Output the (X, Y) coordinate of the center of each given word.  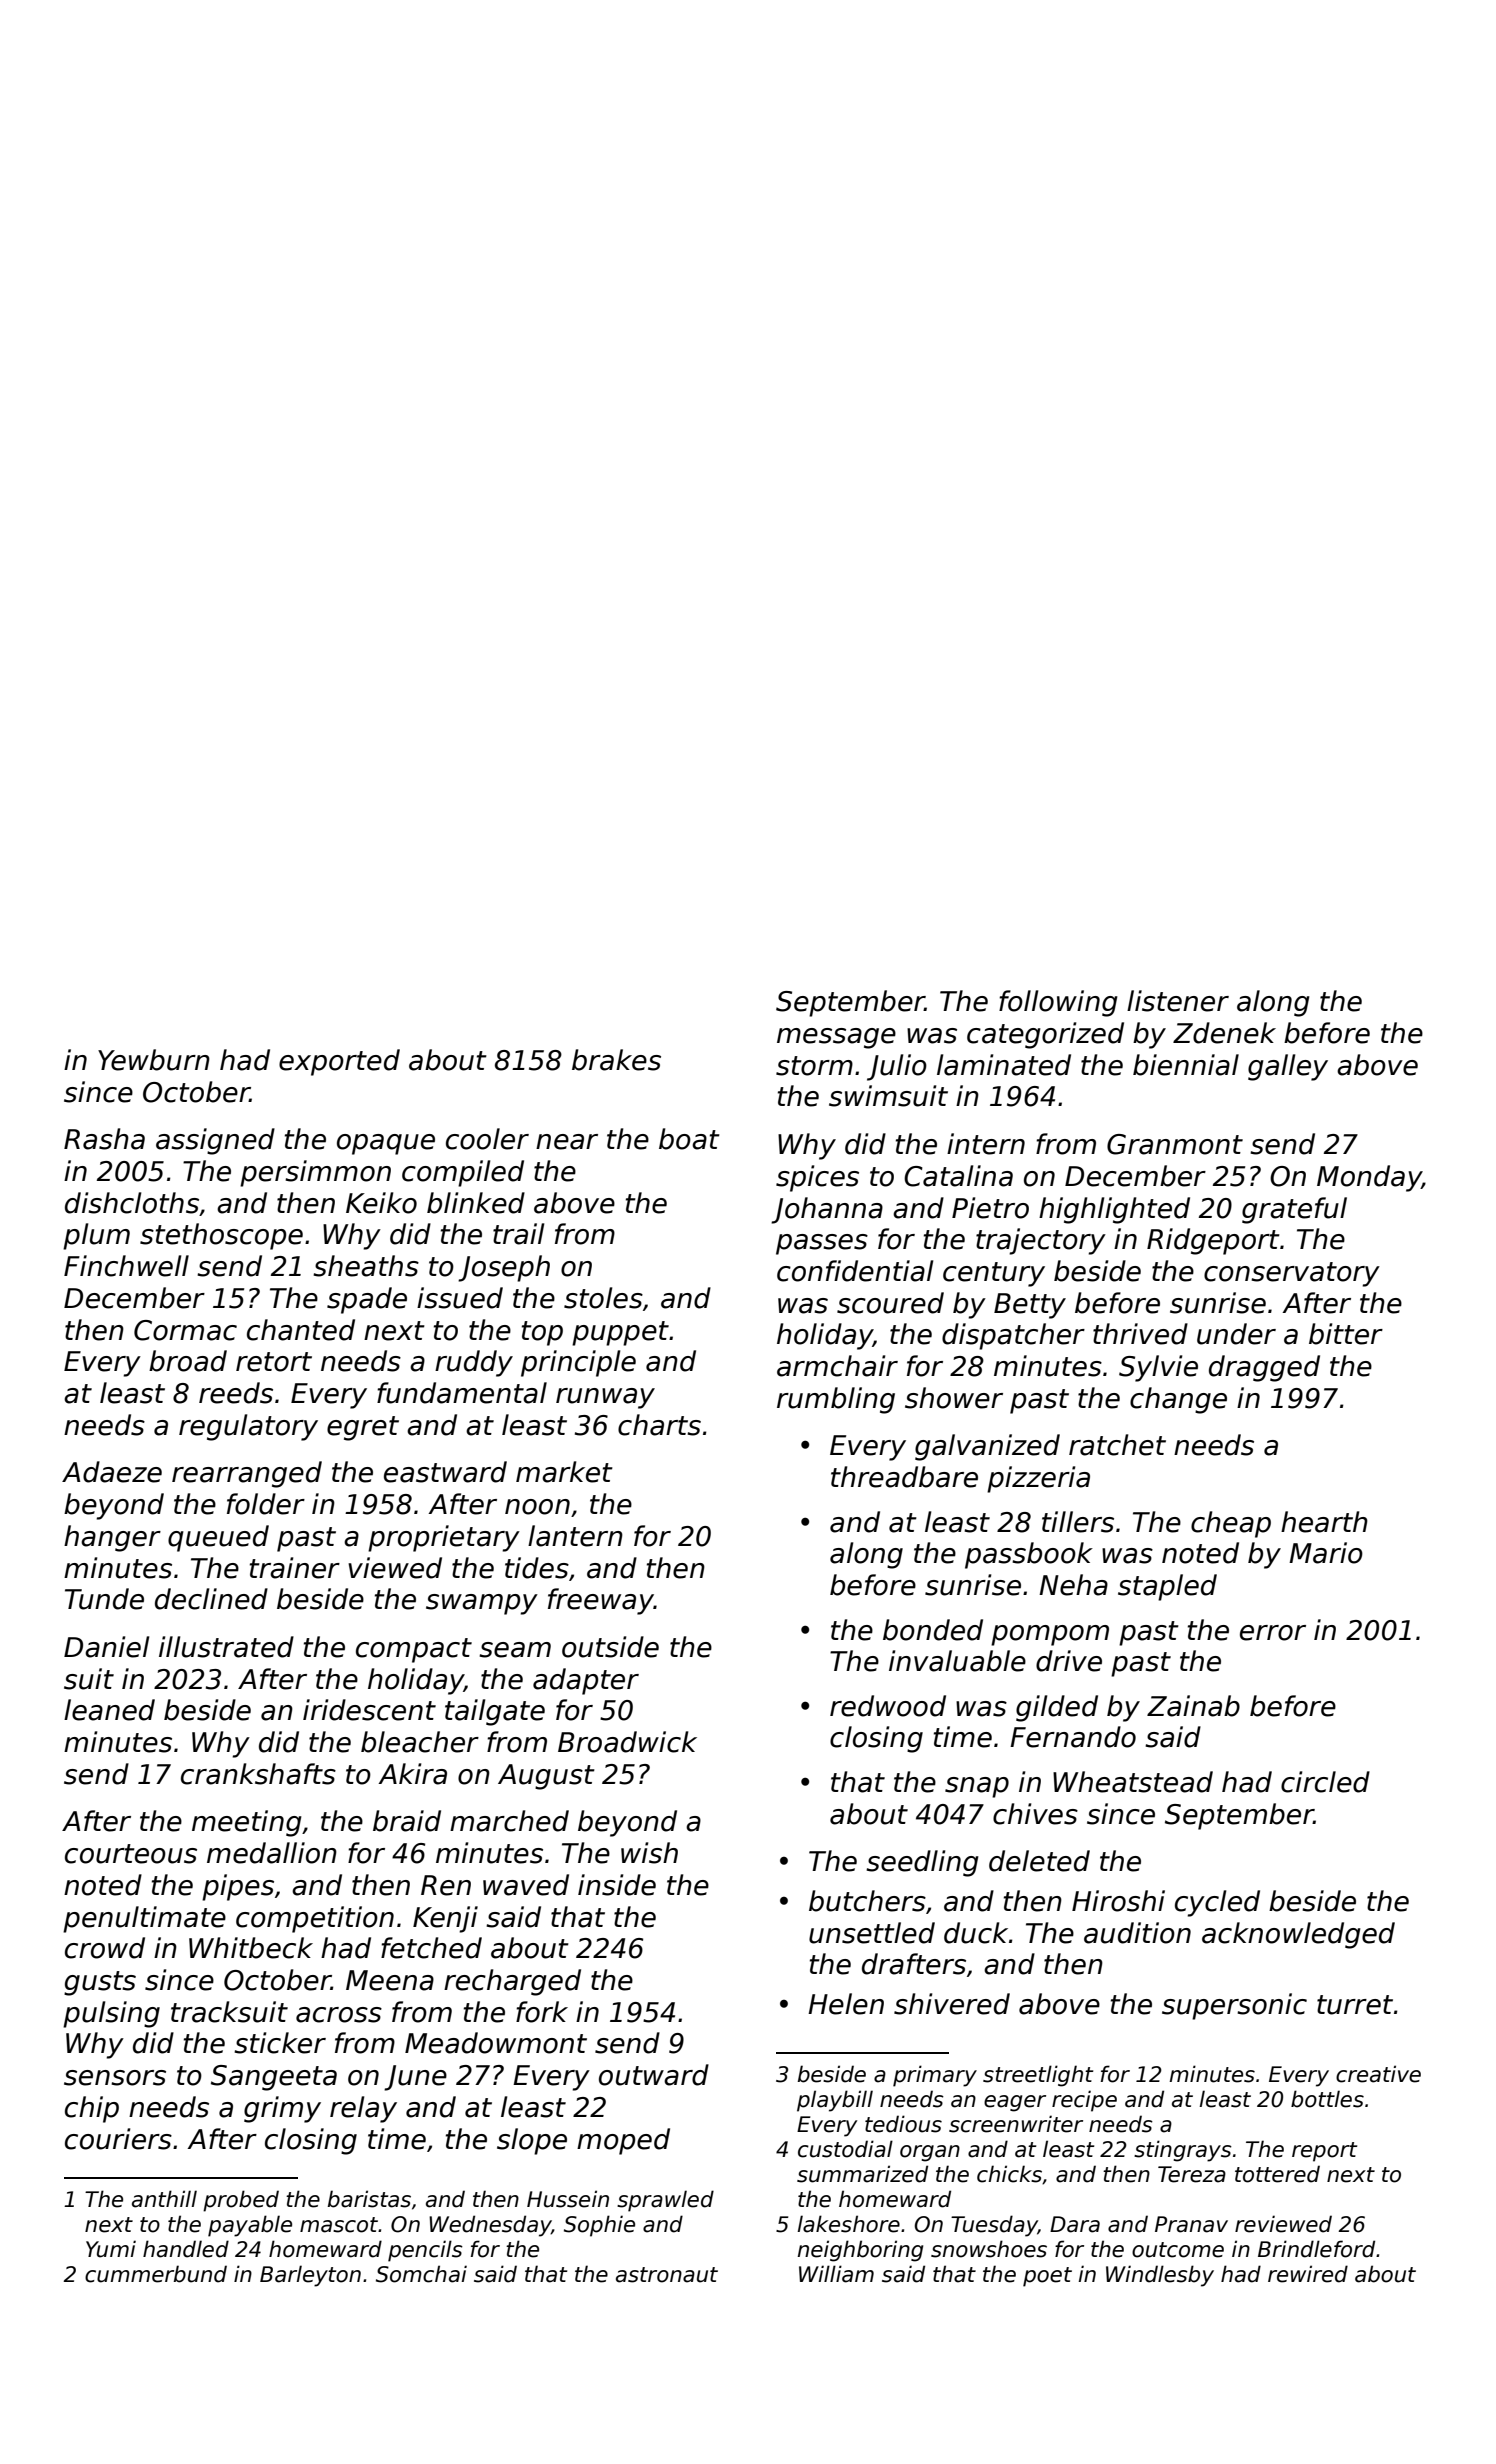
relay (363, 2109)
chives (1035, 1814)
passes (822, 1244)
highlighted (1114, 1210)
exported (339, 1062)
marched (509, 1821)
